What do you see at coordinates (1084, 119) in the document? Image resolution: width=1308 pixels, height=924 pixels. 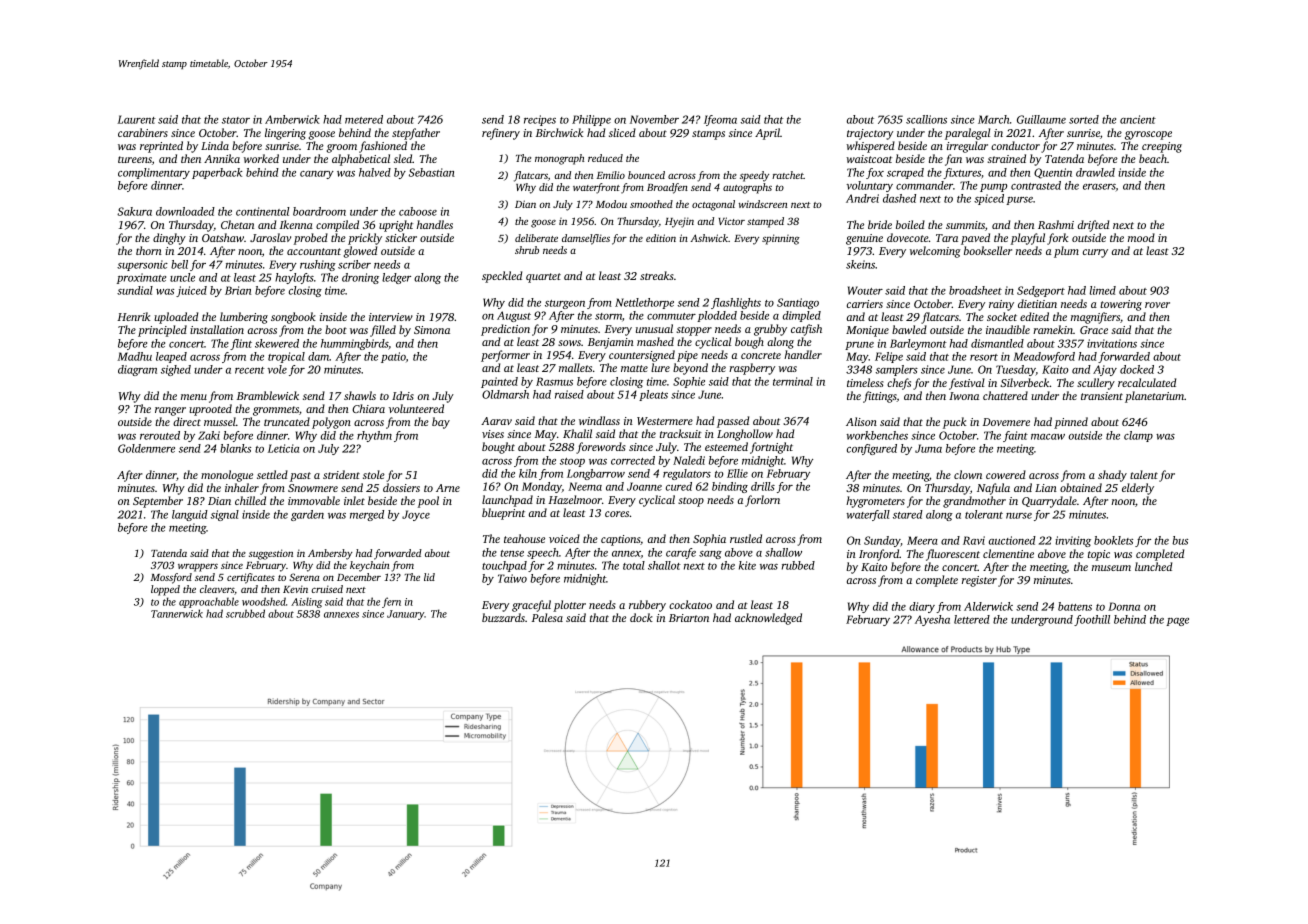 I see `sorted` at bounding box center [1084, 119].
